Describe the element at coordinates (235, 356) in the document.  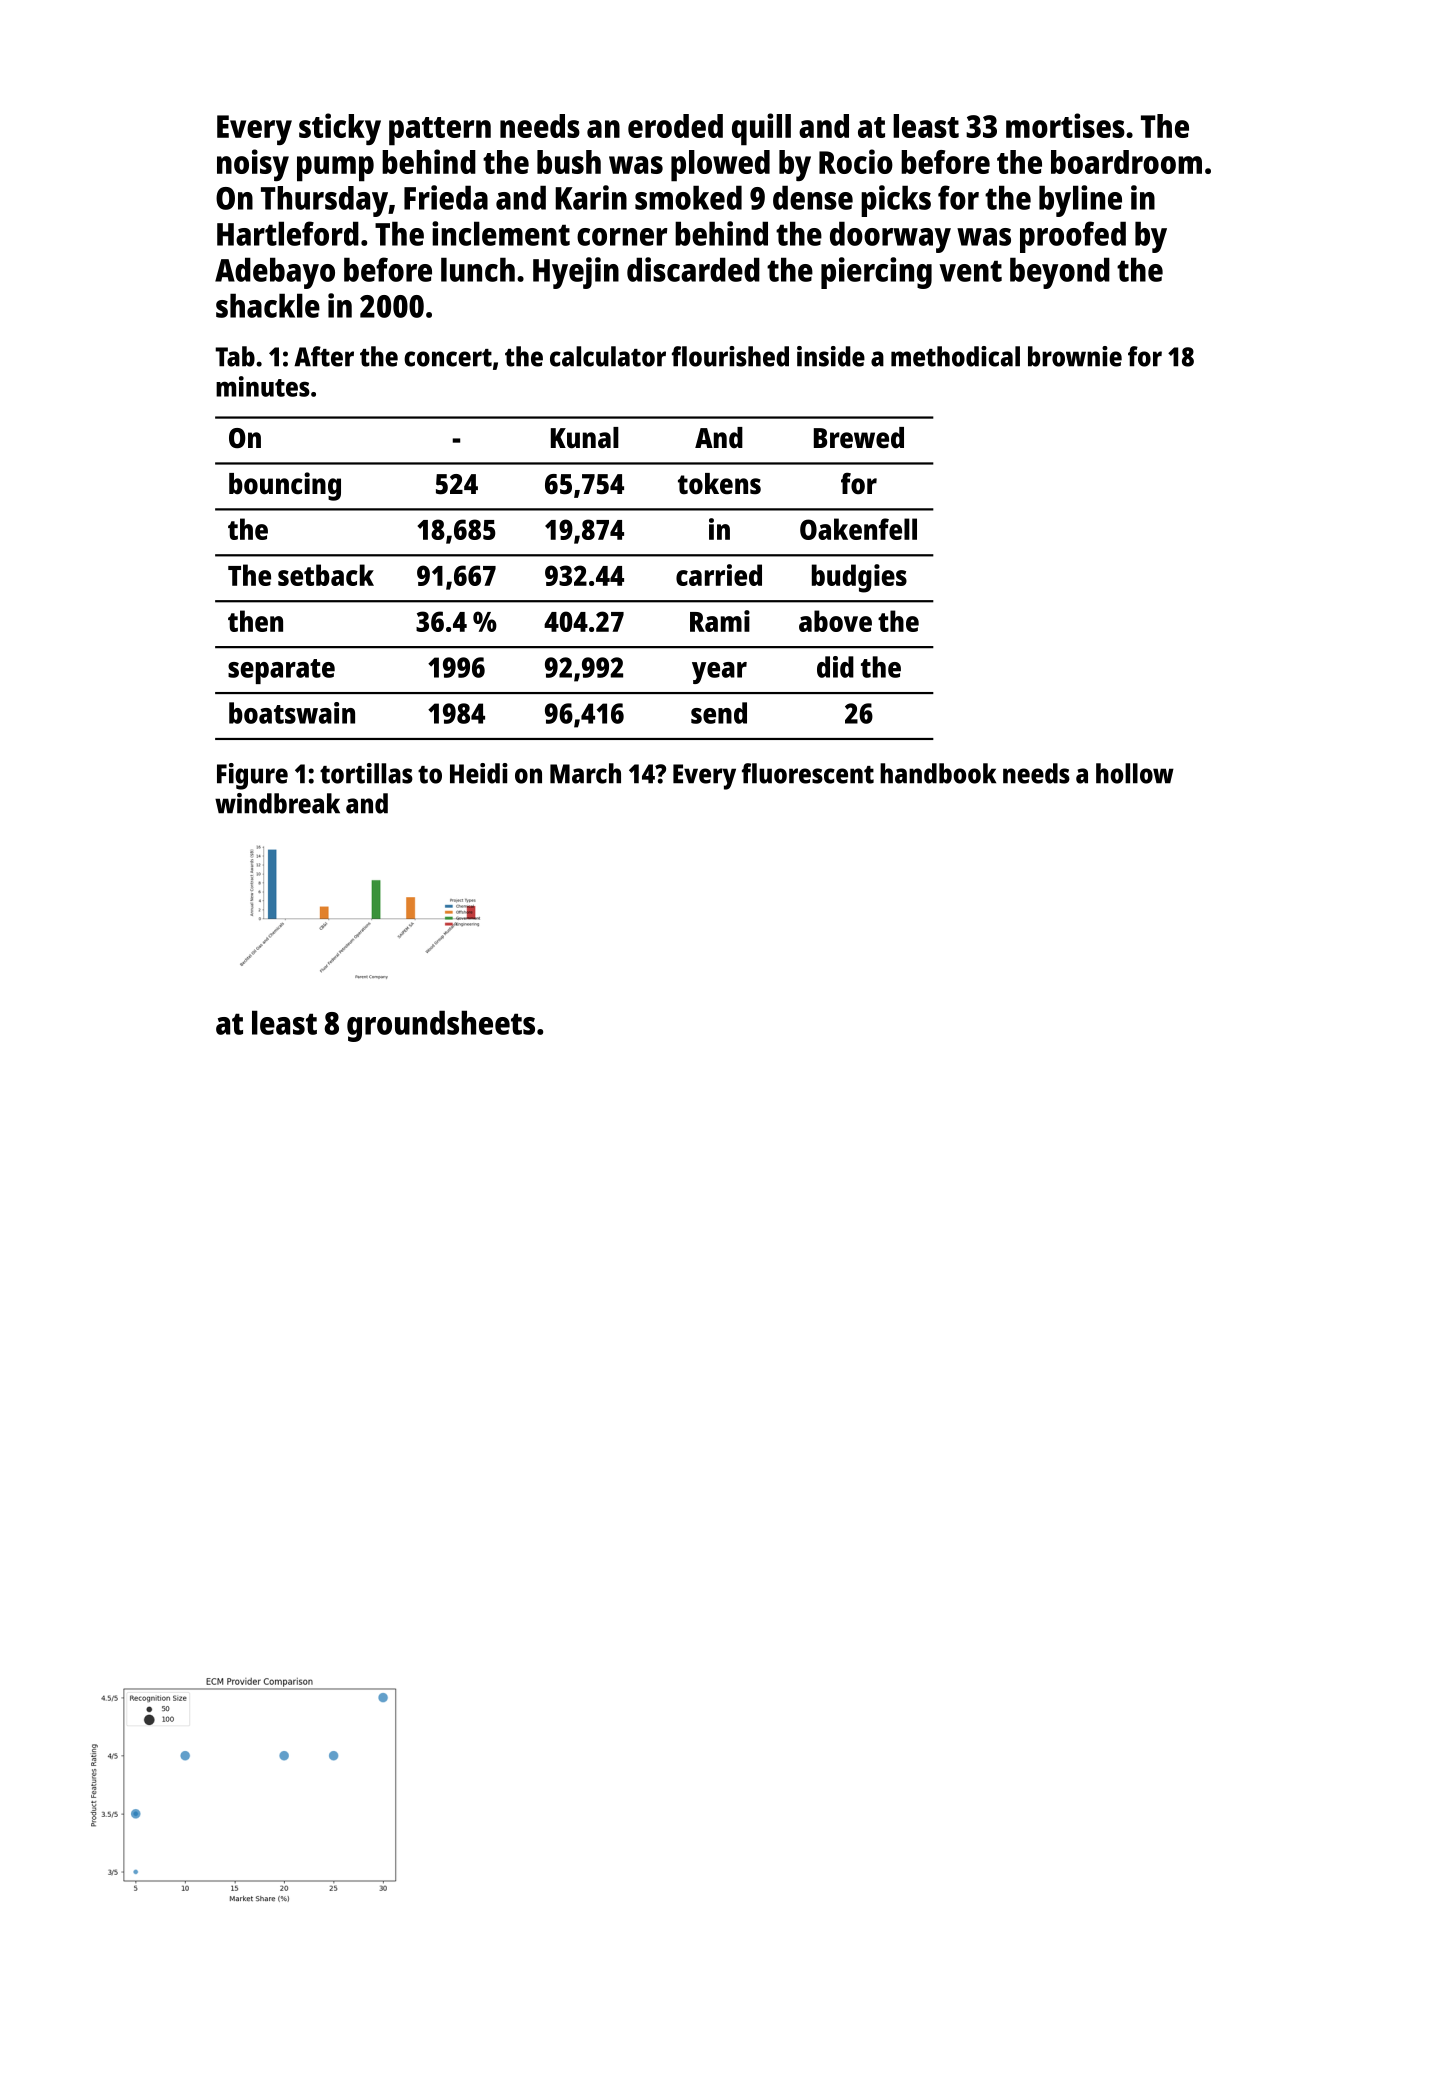
I see `Tab` at that location.
